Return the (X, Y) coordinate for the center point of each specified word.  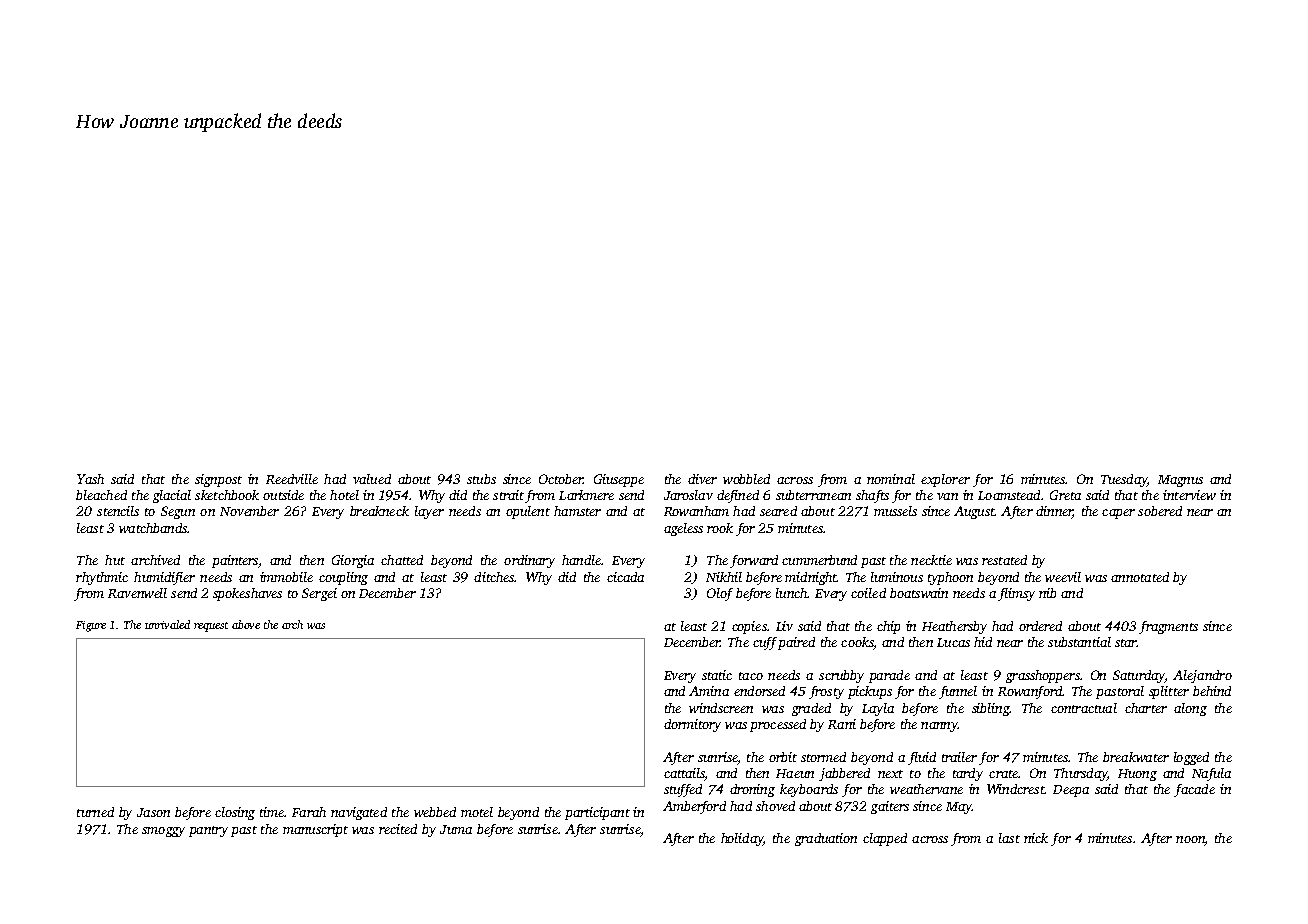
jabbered (844, 774)
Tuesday (1124, 480)
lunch (792, 593)
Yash (90, 479)
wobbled (746, 479)
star (1125, 643)
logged (1191, 758)
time (272, 812)
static (717, 675)
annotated (1140, 577)
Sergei (319, 594)
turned (95, 812)
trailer (959, 757)
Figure (91, 626)
